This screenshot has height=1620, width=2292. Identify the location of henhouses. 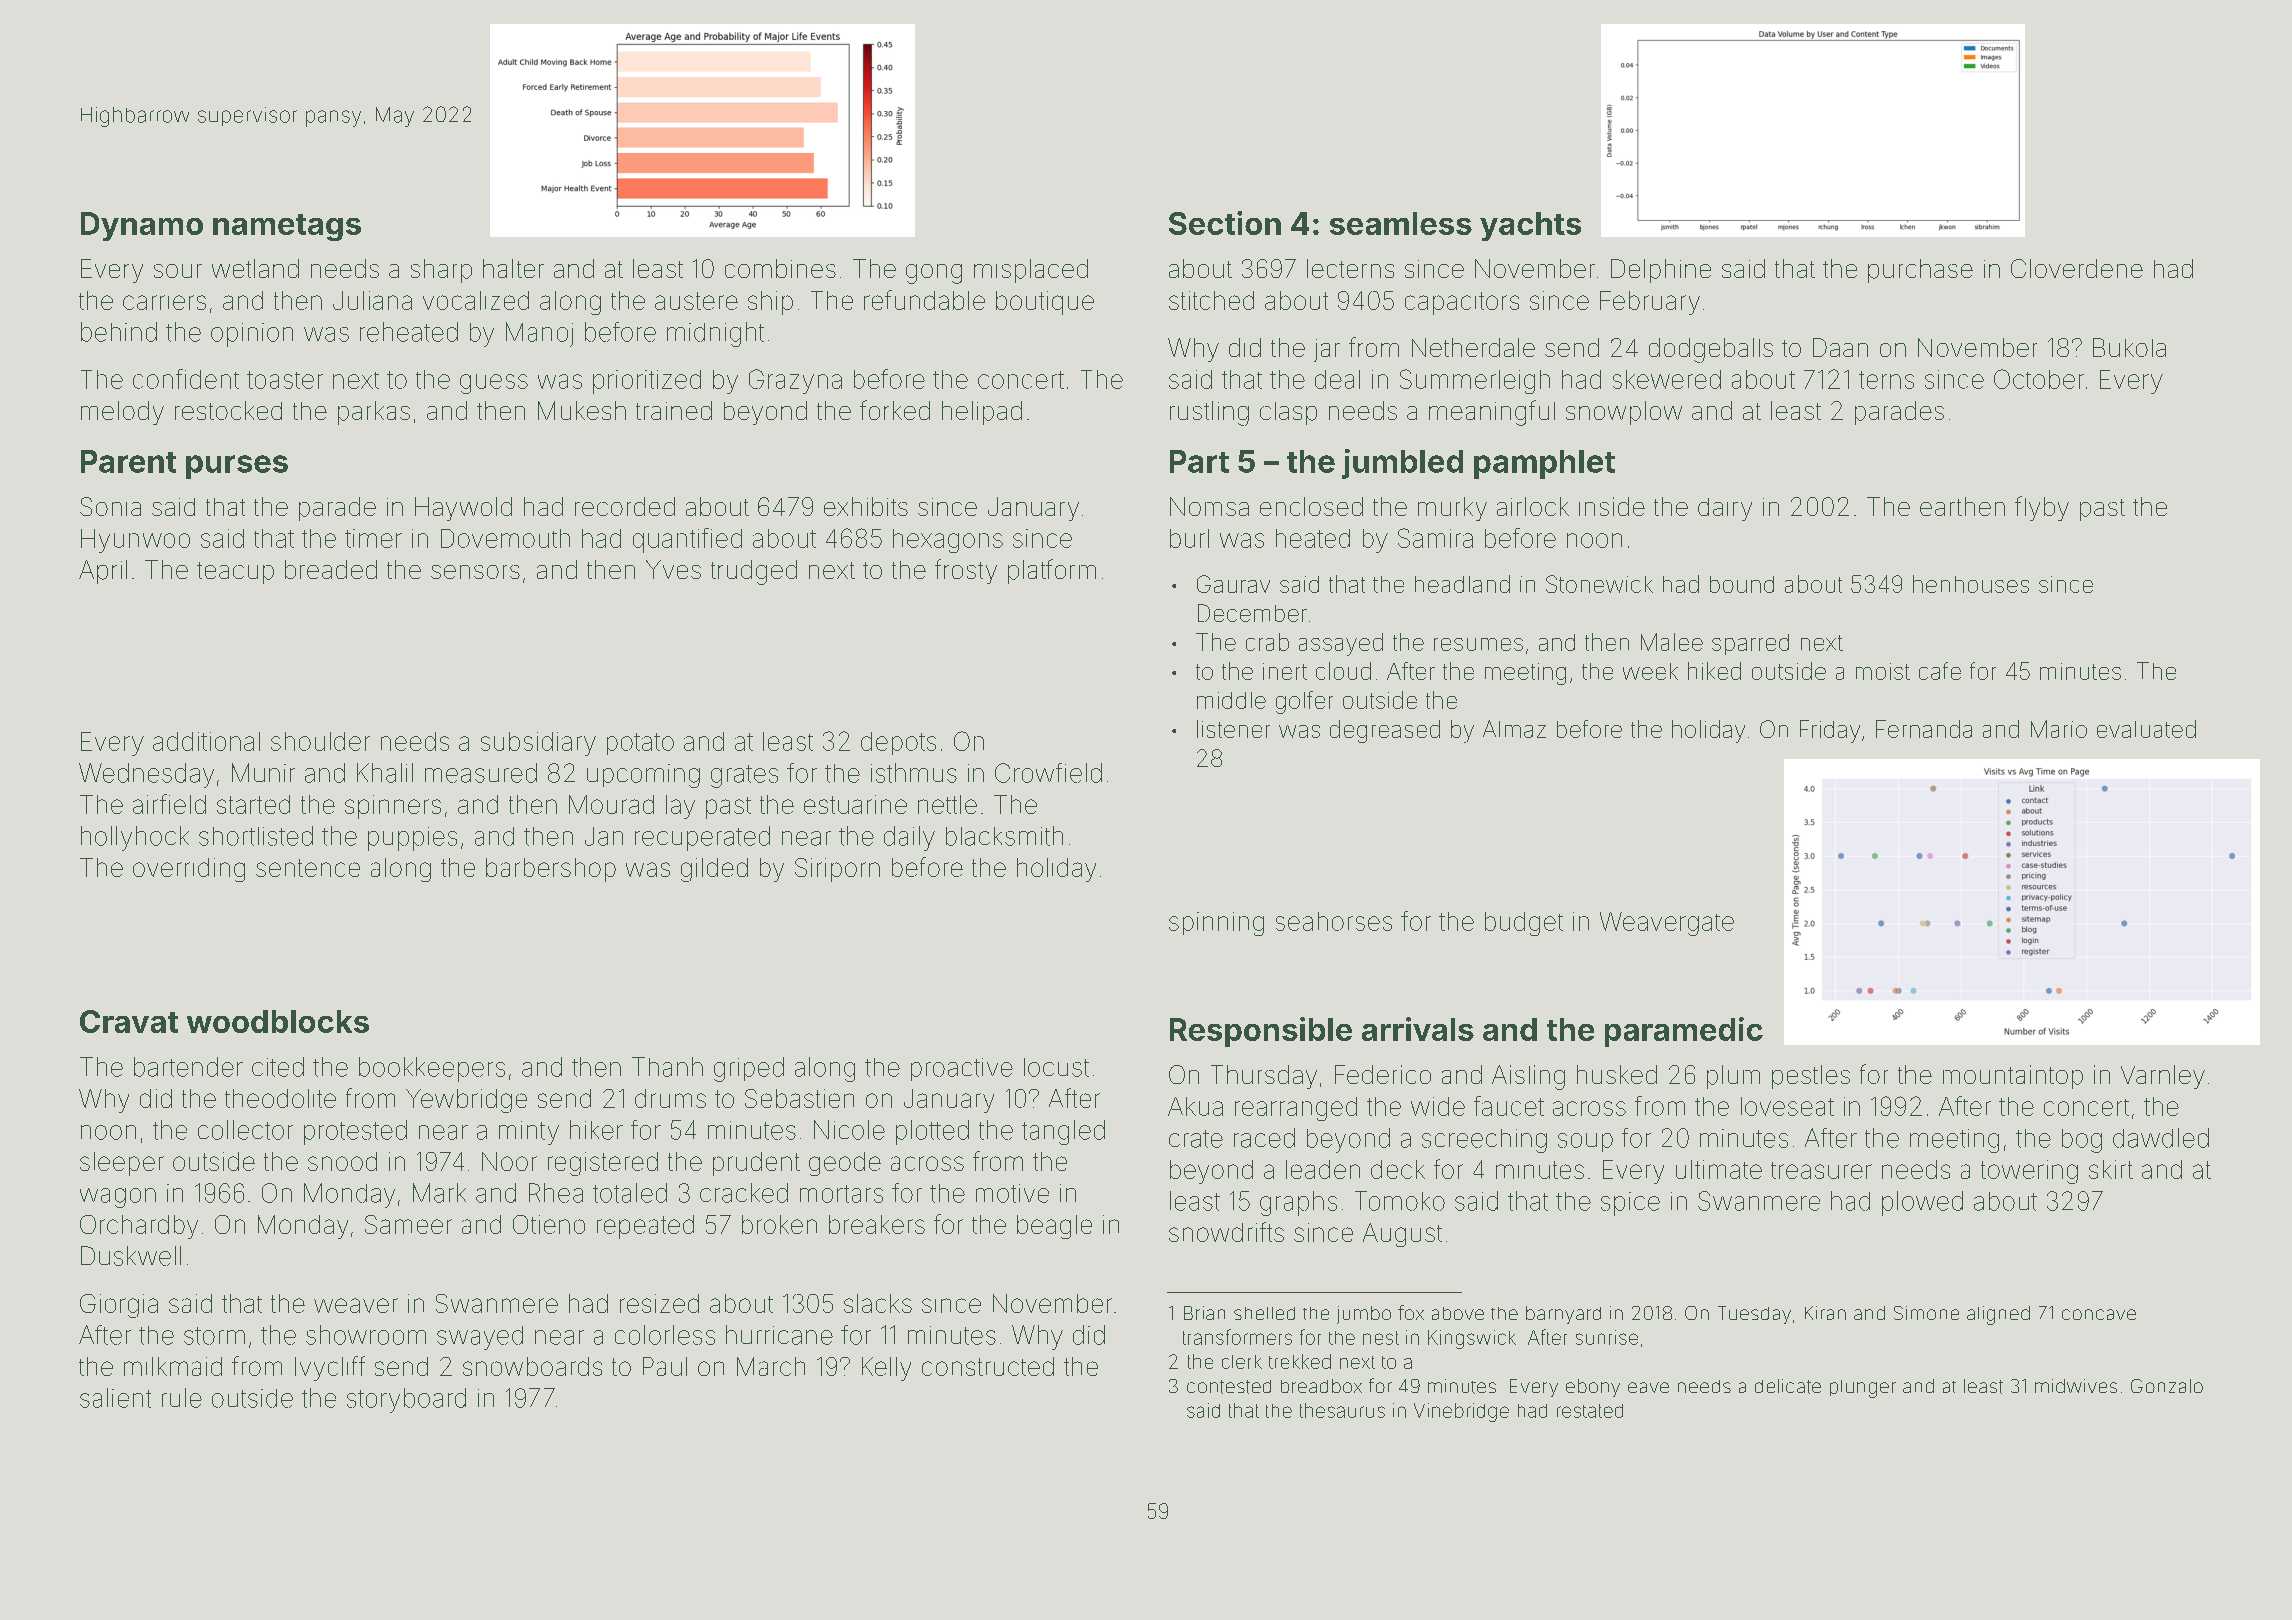
(1971, 584).
